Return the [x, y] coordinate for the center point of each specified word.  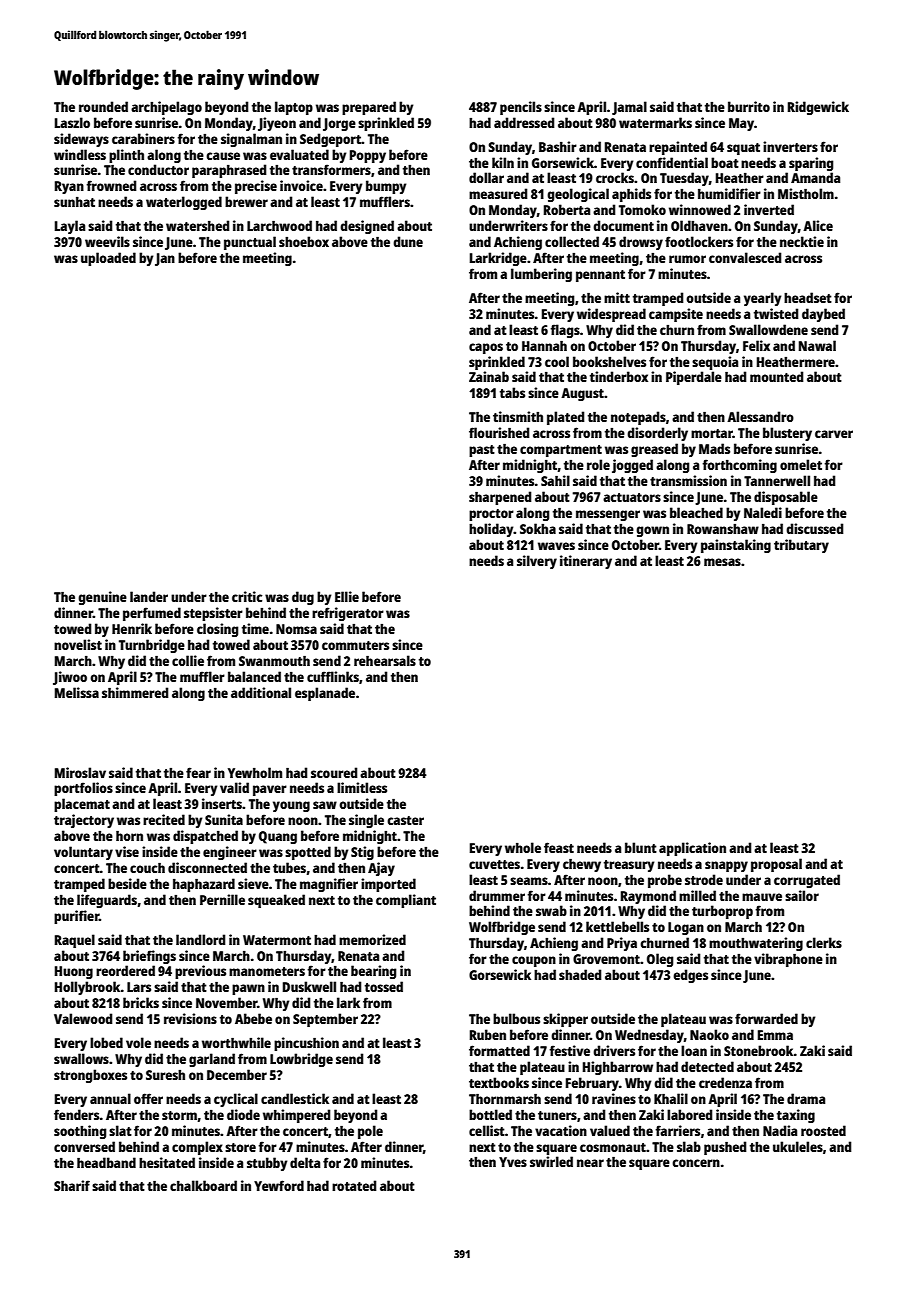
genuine [102, 598]
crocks [615, 177]
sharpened [500, 498]
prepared [369, 108]
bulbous [516, 1018]
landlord [200, 939]
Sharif [72, 1185]
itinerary [586, 562]
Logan [686, 928]
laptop [294, 108]
